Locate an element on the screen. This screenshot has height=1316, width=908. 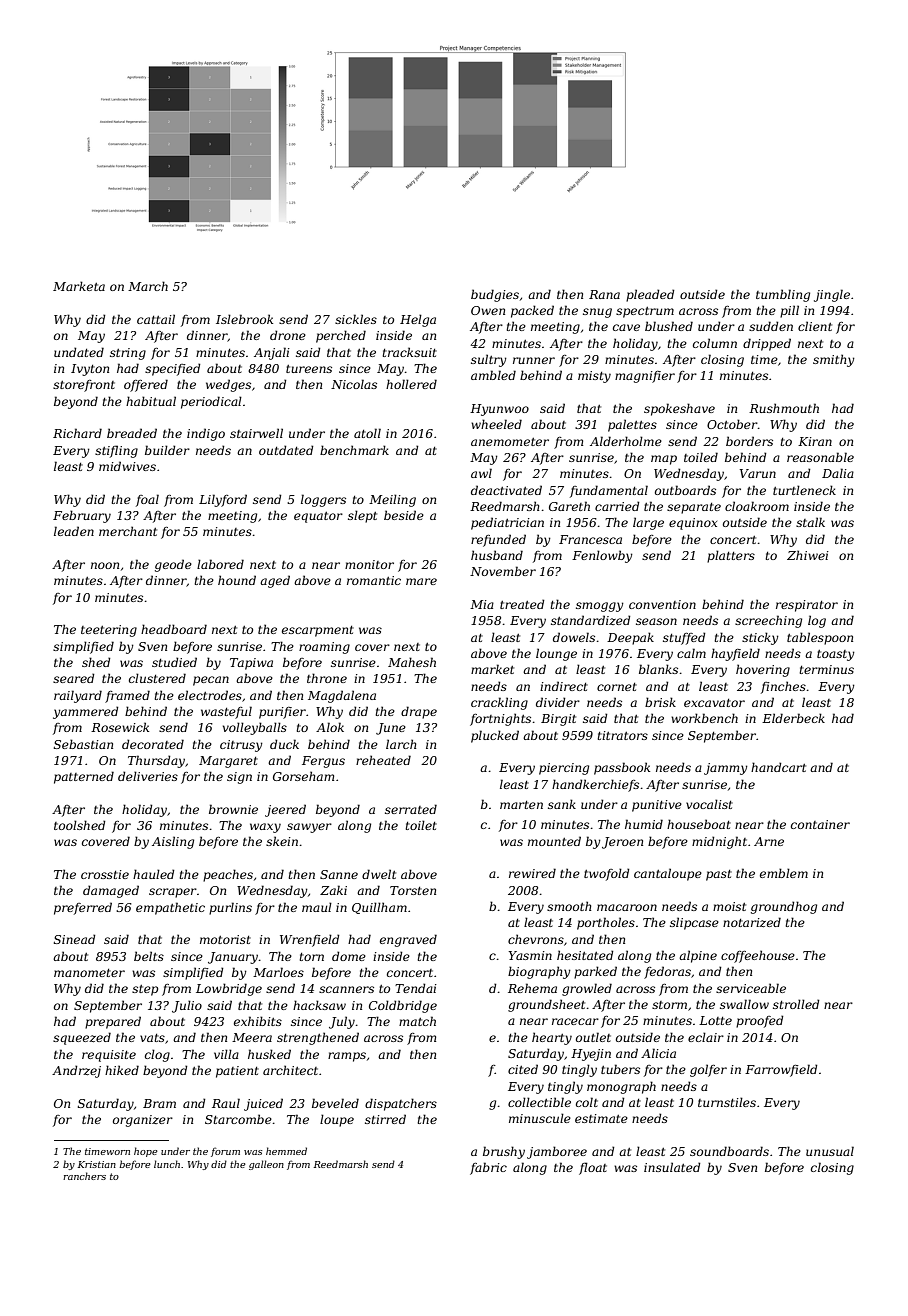
season is located at coordinates (656, 621).
